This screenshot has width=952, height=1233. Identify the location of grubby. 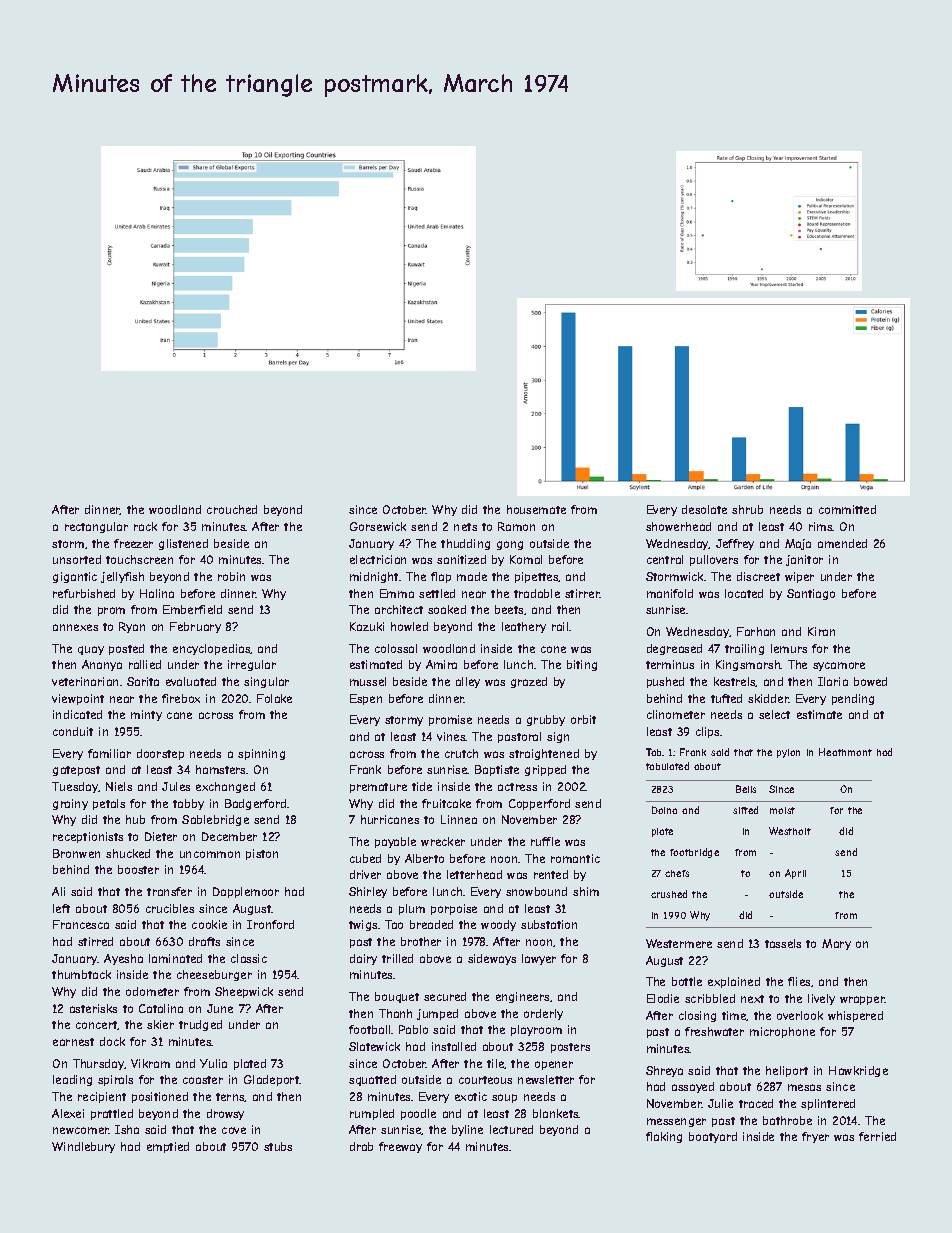
(546, 720).
